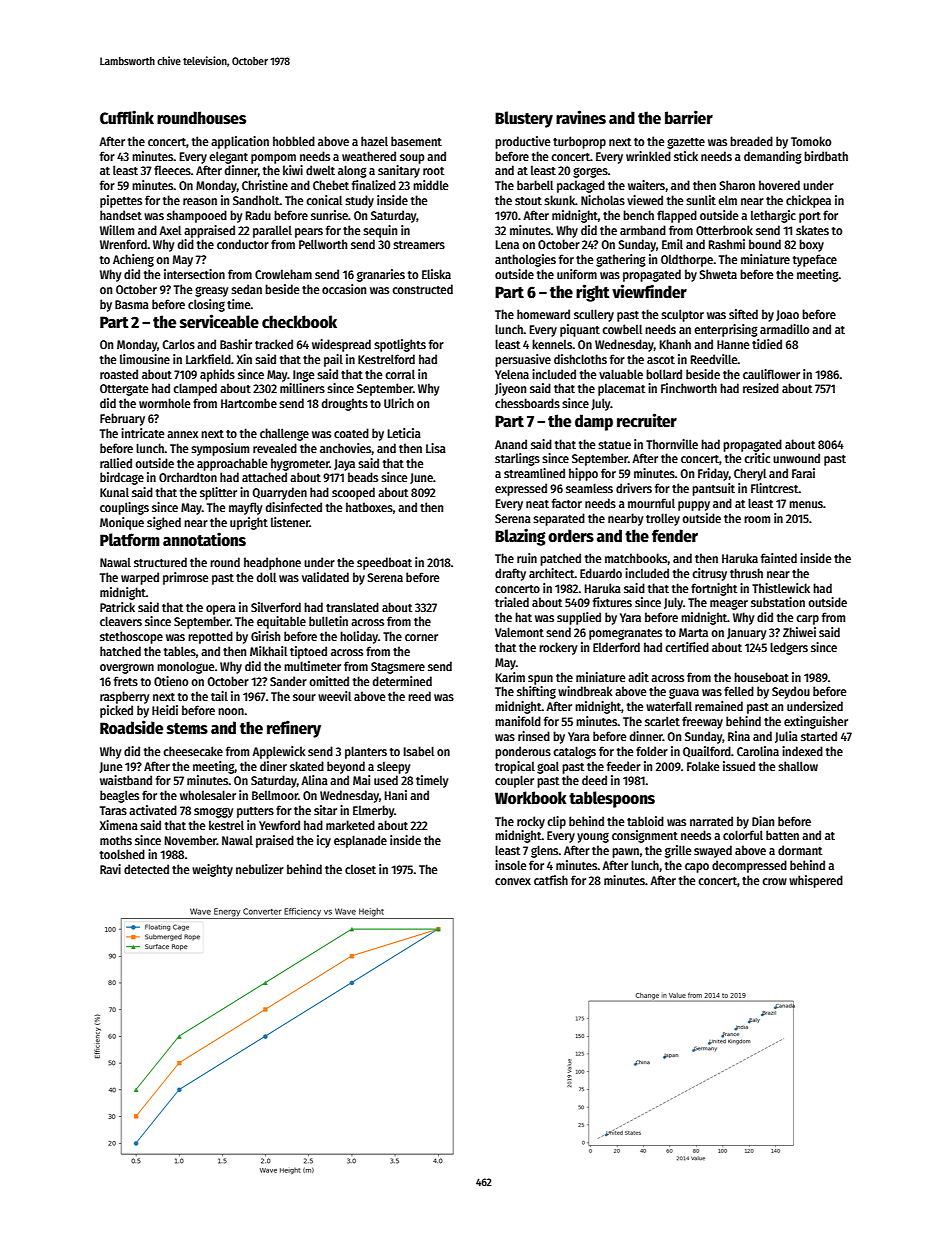 This image has width=952, height=1233. What do you see at coordinates (114, 492) in the image?
I see `Kunal` at bounding box center [114, 492].
